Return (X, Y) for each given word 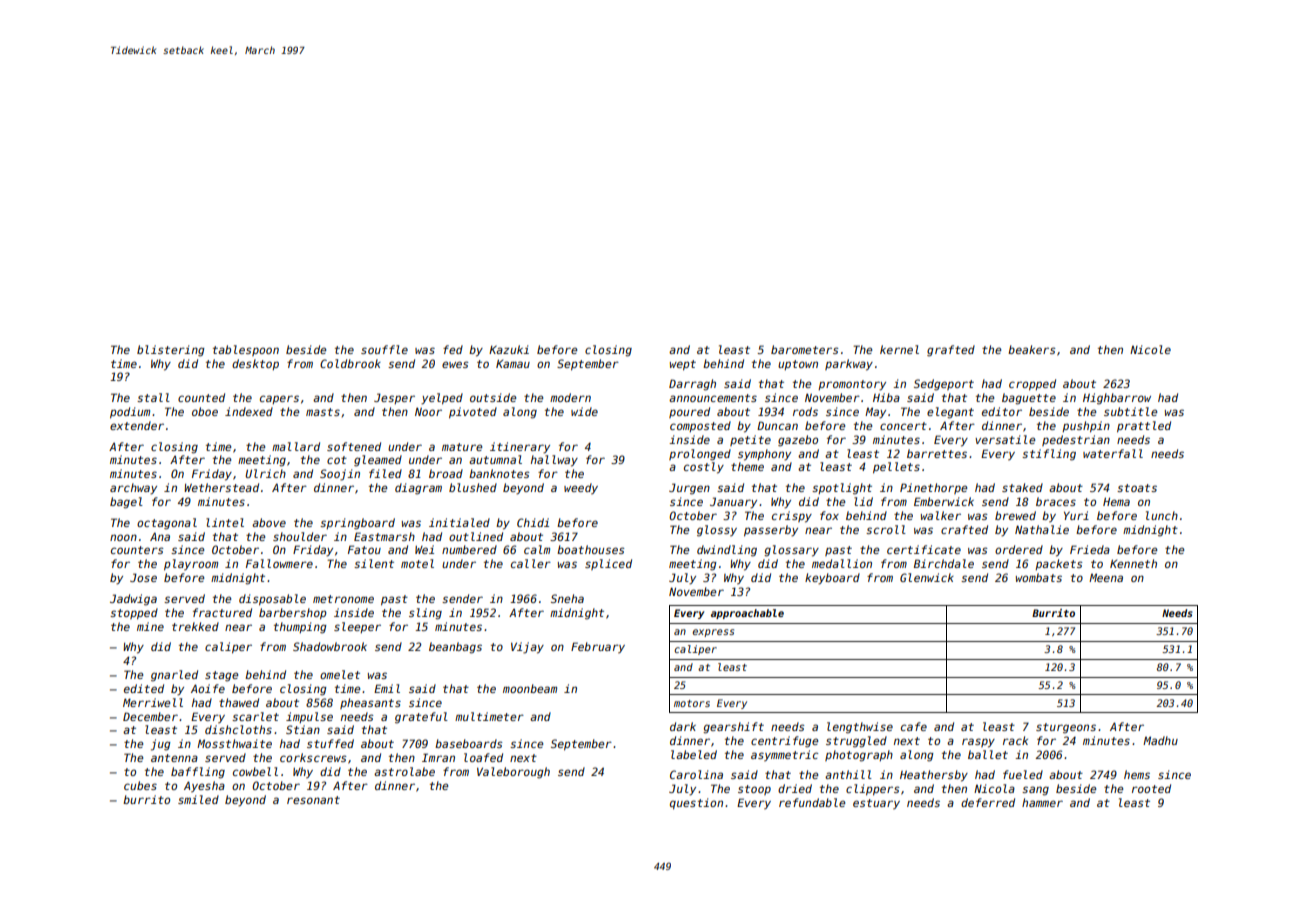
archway (133, 489)
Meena (1106, 577)
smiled (198, 799)
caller (531, 563)
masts (323, 412)
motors (692, 703)
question (696, 803)
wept (683, 365)
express (713, 633)
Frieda (1090, 549)
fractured (222, 612)
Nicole (1150, 349)
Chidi (533, 522)
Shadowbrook (330, 646)
